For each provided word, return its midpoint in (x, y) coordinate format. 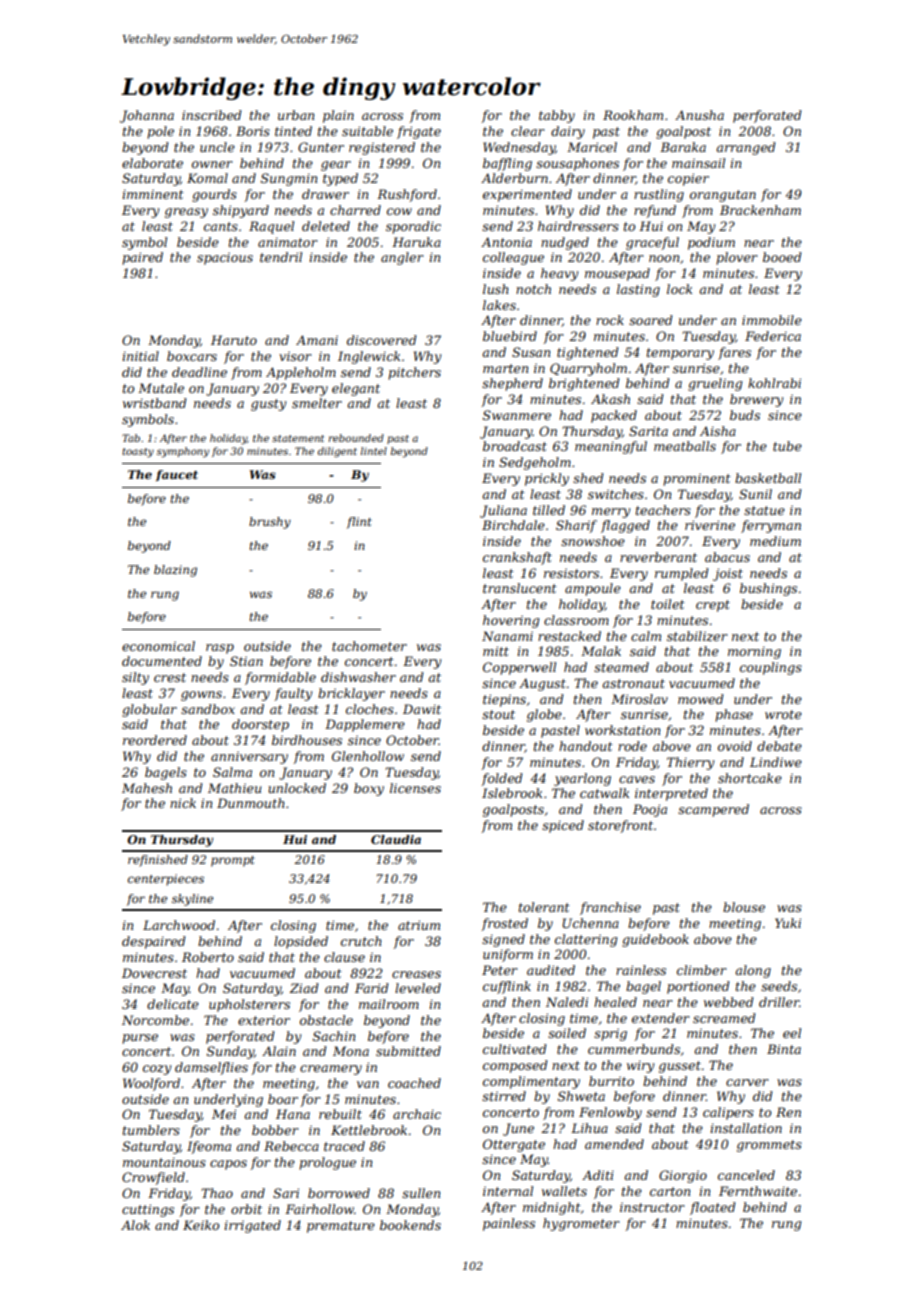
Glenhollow (368, 756)
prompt (233, 861)
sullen (421, 1193)
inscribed (212, 115)
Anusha (699, 115)
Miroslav (639, 699)
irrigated (252, 1226)
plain (338, 116)
